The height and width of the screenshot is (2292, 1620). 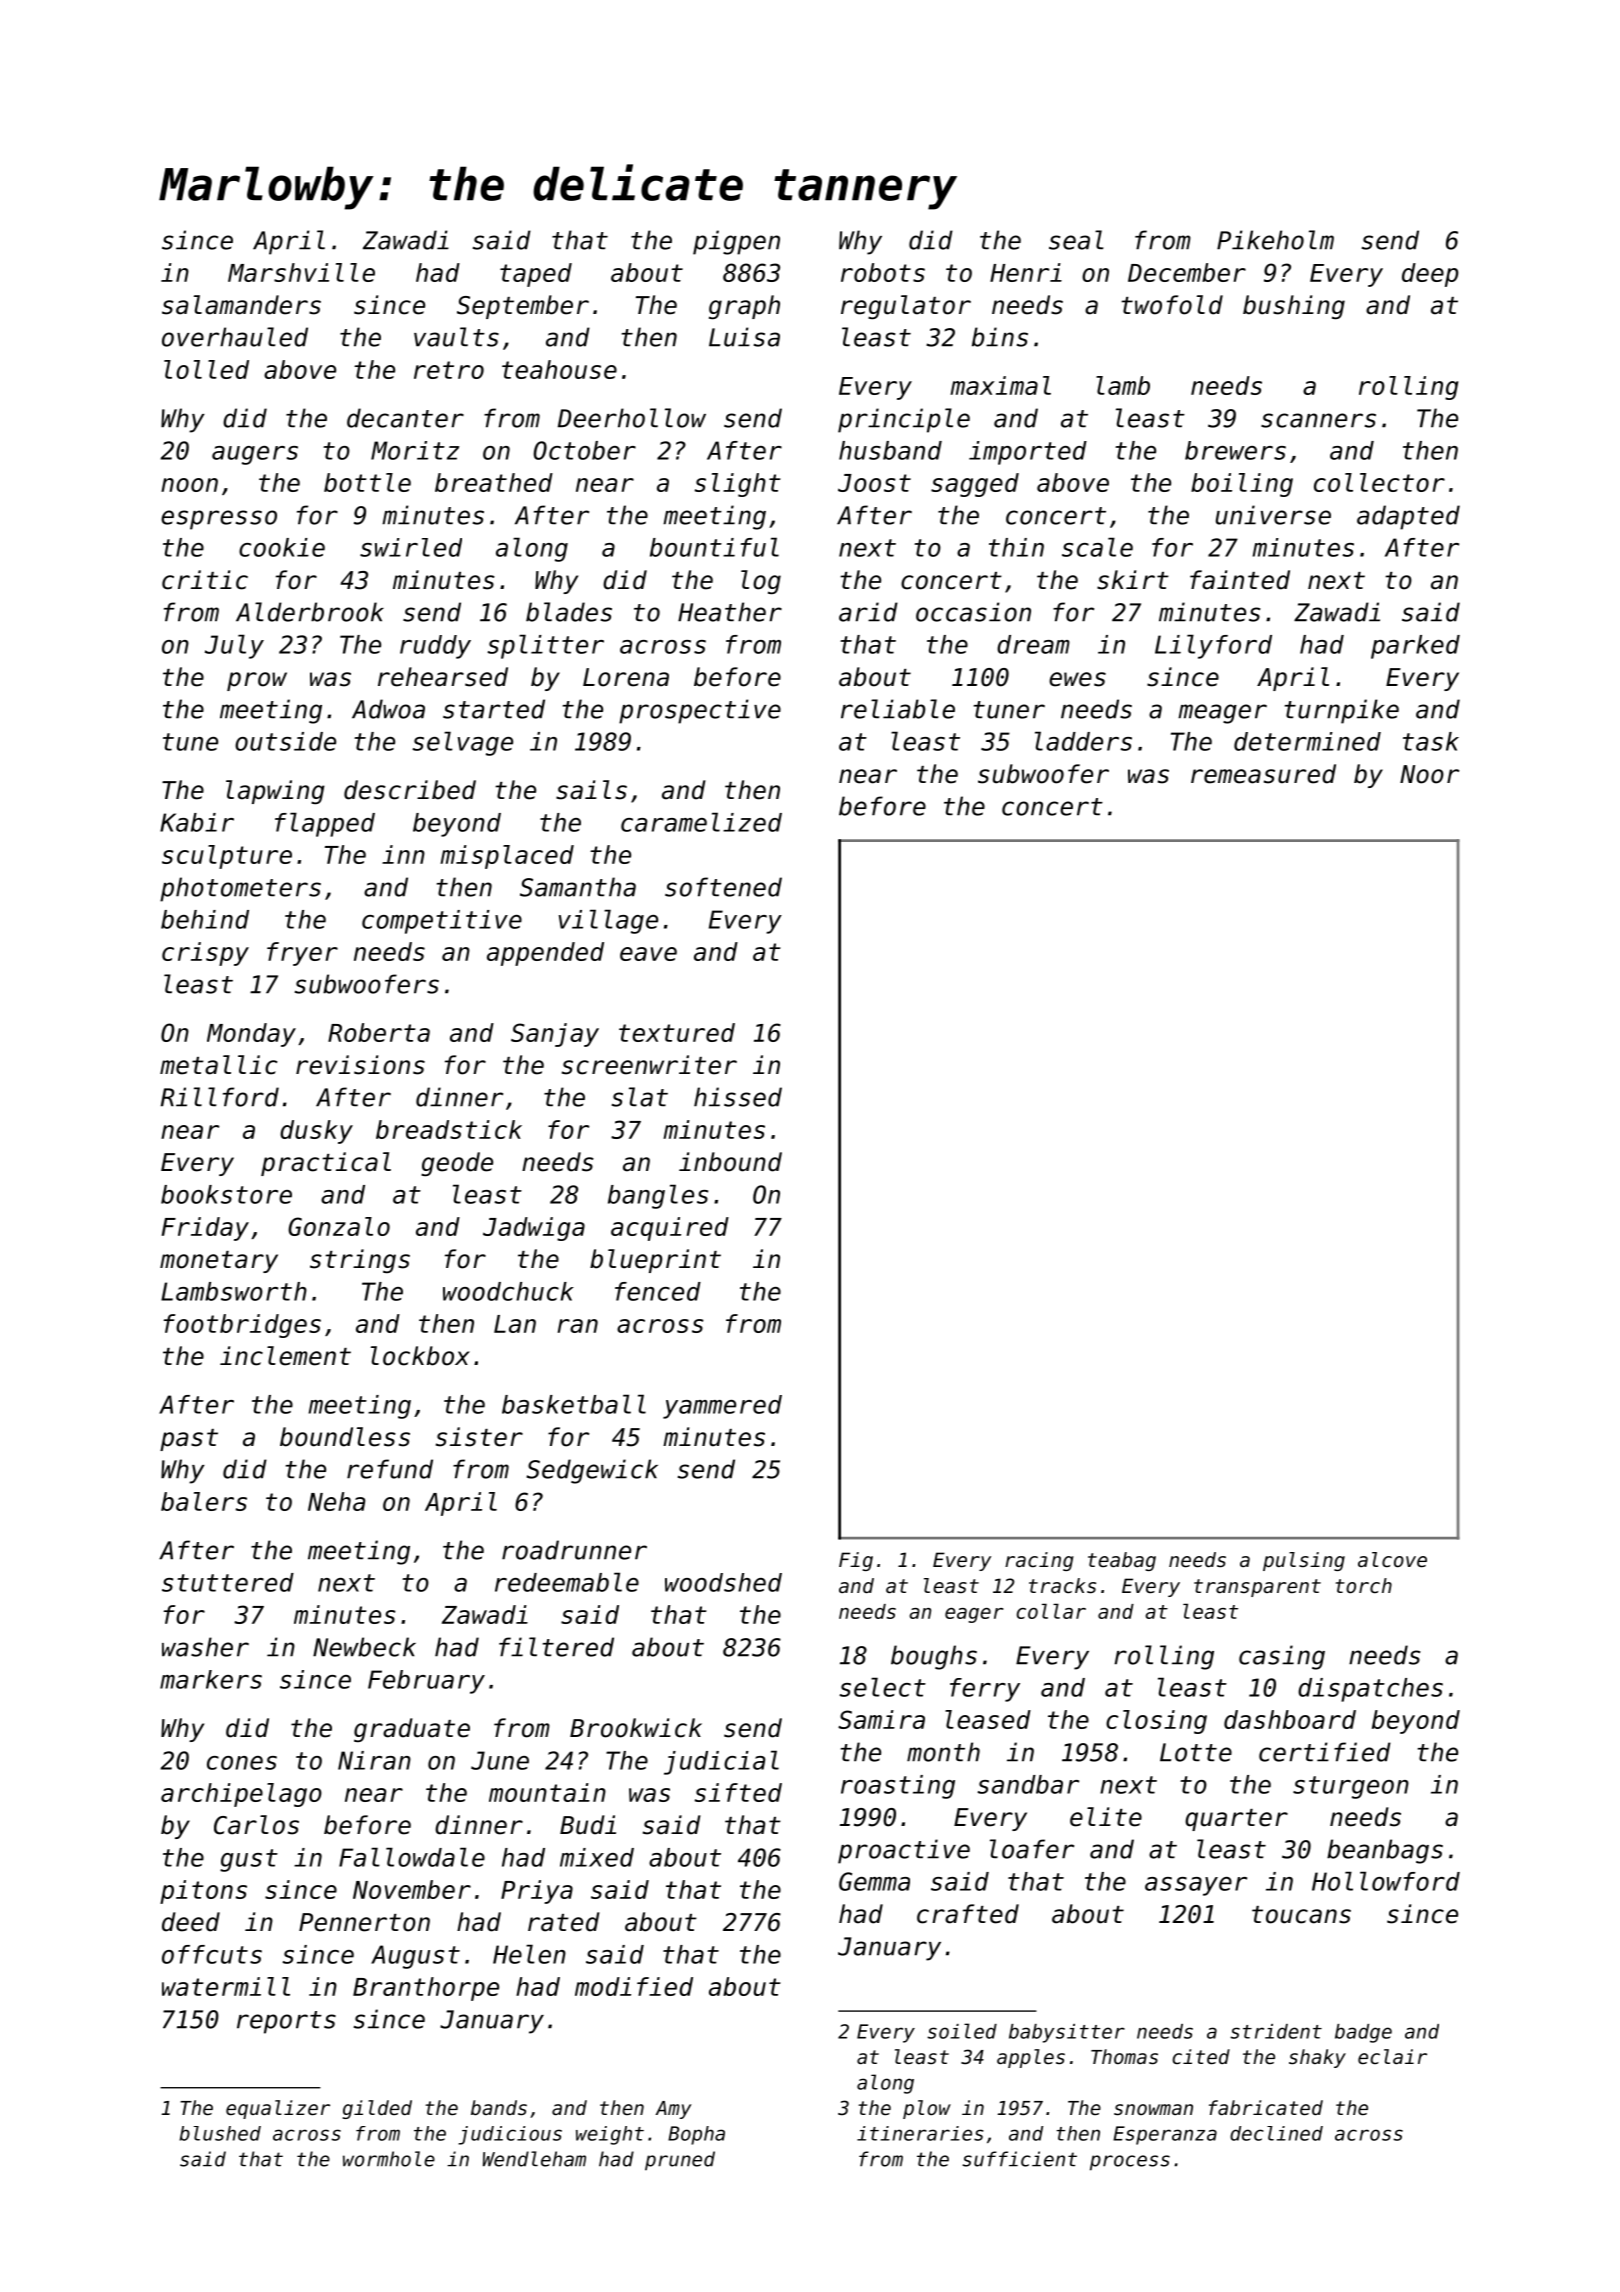 What do you see at coordinates (648, 954) in the screenshot?
I see `eave` at bounding box center [648, 954].
